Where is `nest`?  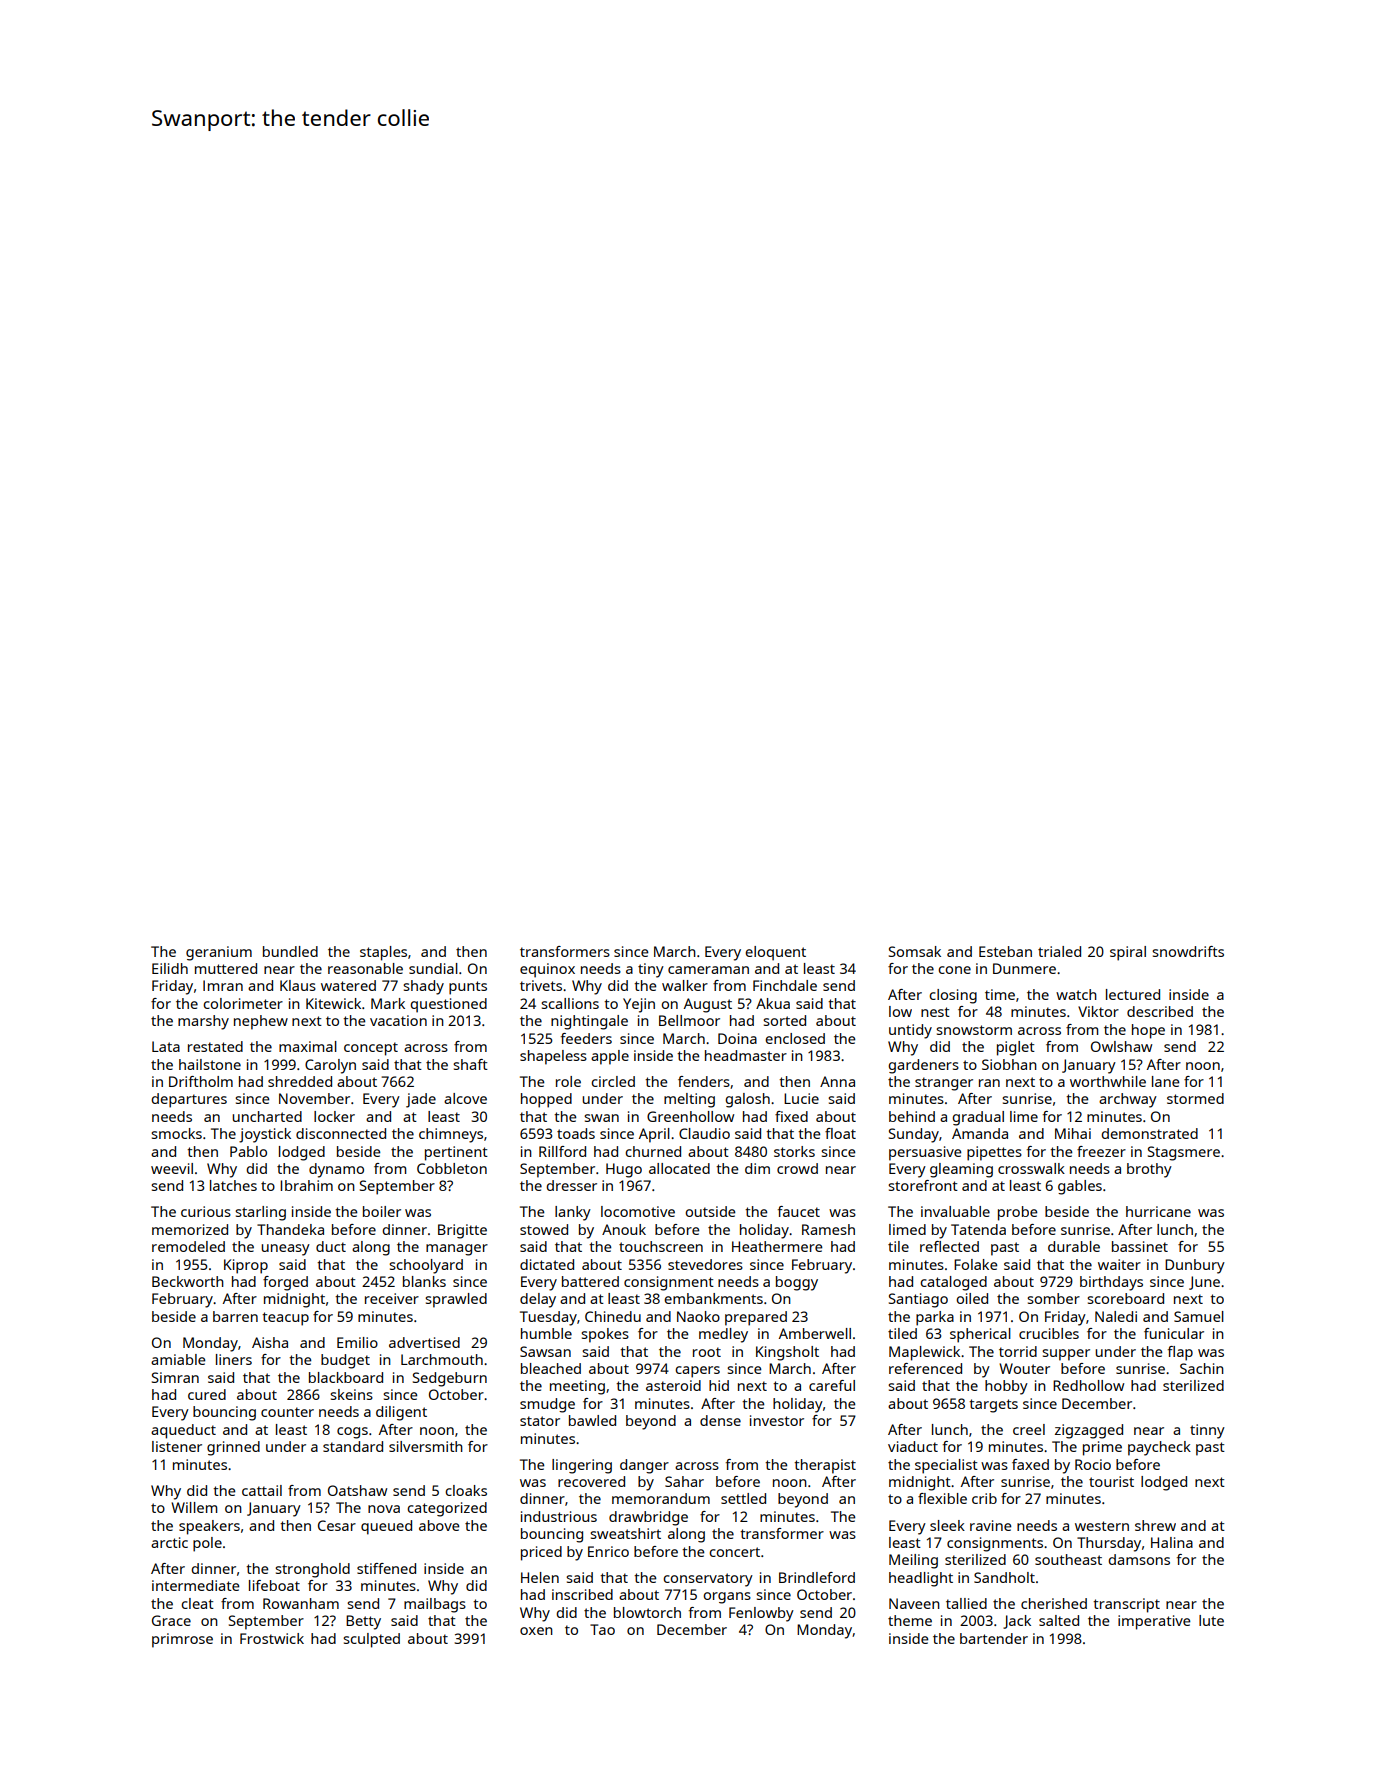
nest is located at coordinates (935, 1012).
